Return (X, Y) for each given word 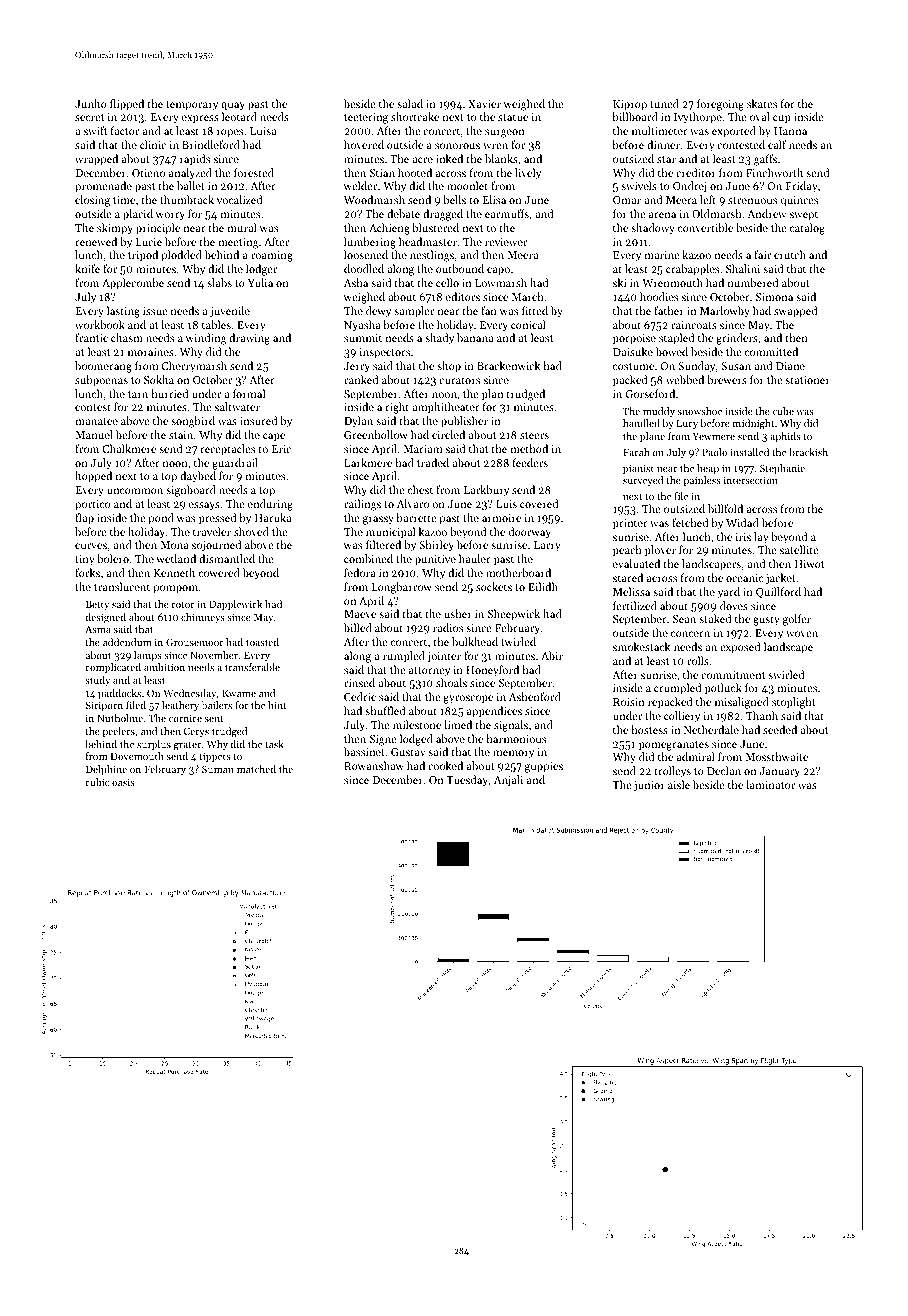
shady (439, 339)
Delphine (106, 770)
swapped (795, 312)
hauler (475, 558)
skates (762, 103)
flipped (127, 105)
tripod (143, 256)
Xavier (484, 104)
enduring (270, 505)
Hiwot (809, 564)
